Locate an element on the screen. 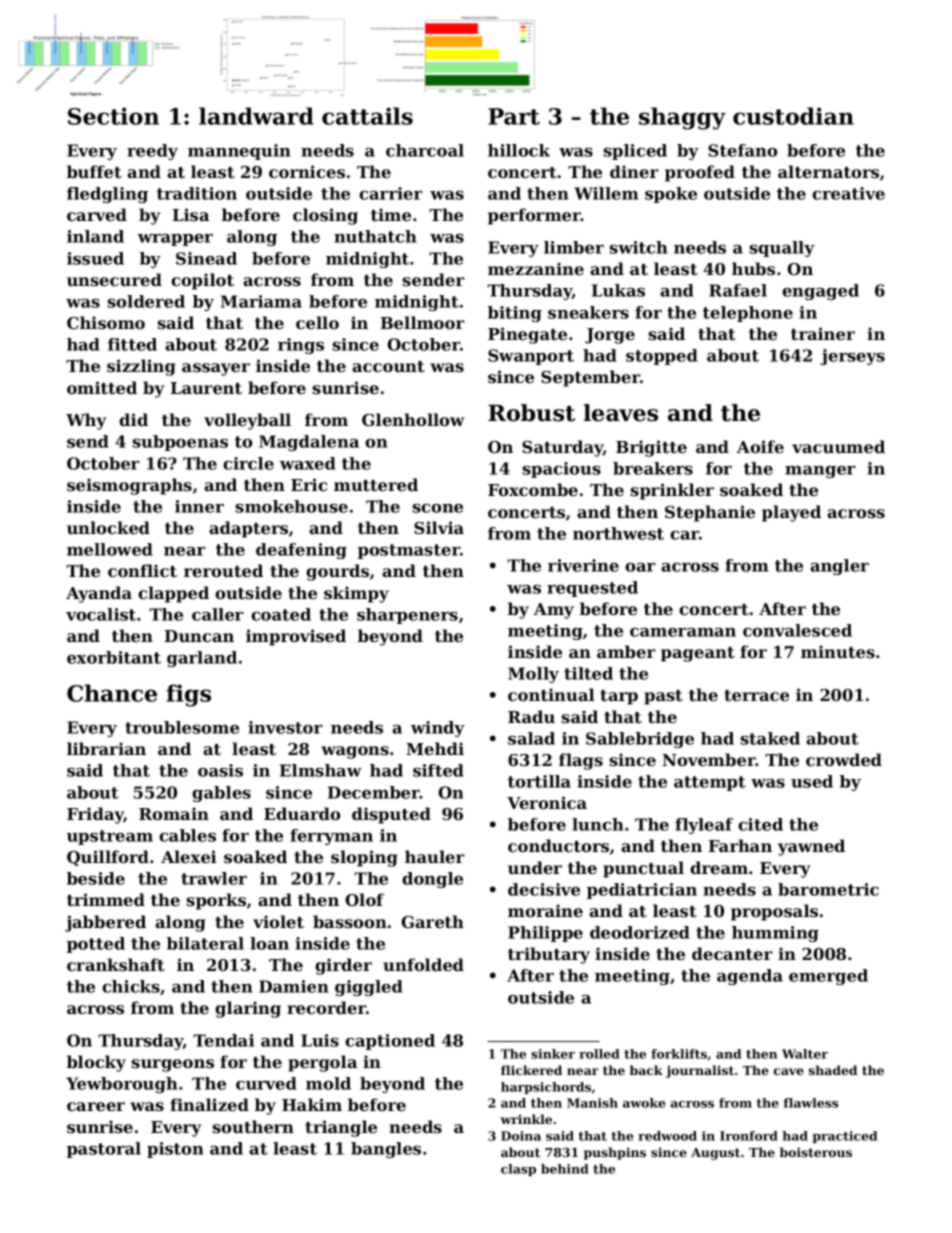 This screenshot has height=1233, width=952. seismographs is located at coordinates (129, 486).
